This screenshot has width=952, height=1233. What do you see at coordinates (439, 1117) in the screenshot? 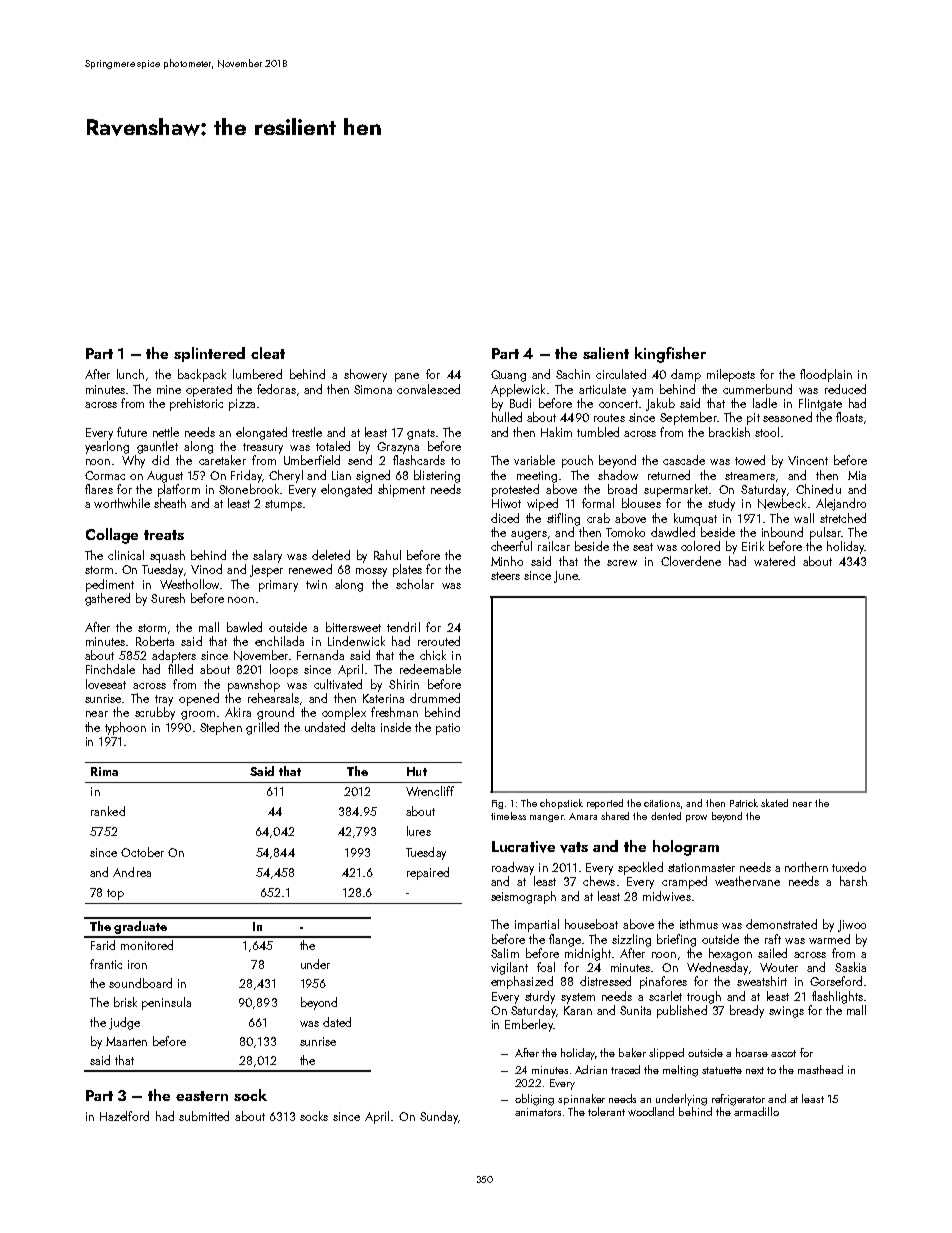
I see `Sunday` at bounding box center [439, 1117].
